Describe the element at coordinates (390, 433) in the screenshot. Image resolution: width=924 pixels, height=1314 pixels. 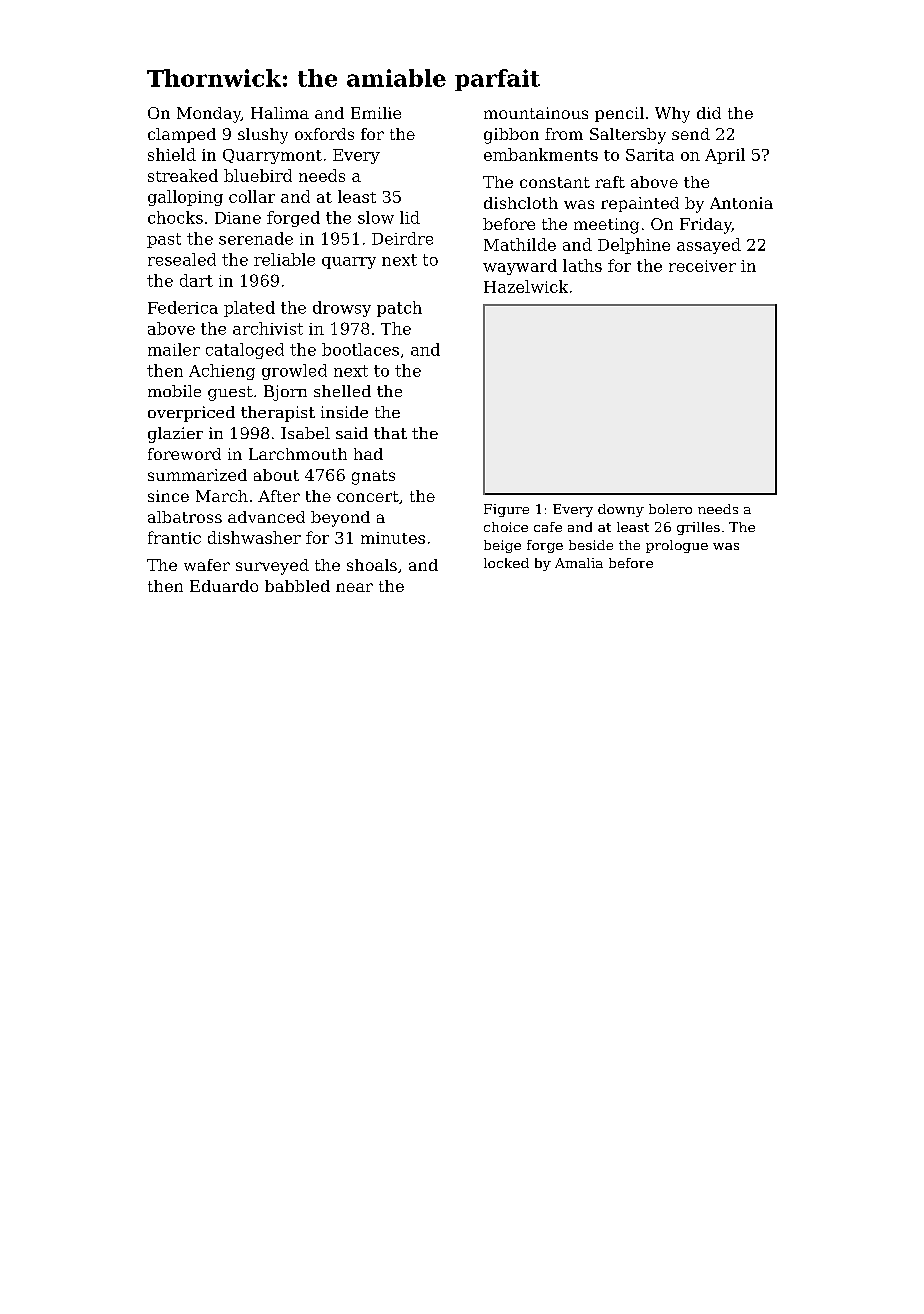
I see `that` at that location.
